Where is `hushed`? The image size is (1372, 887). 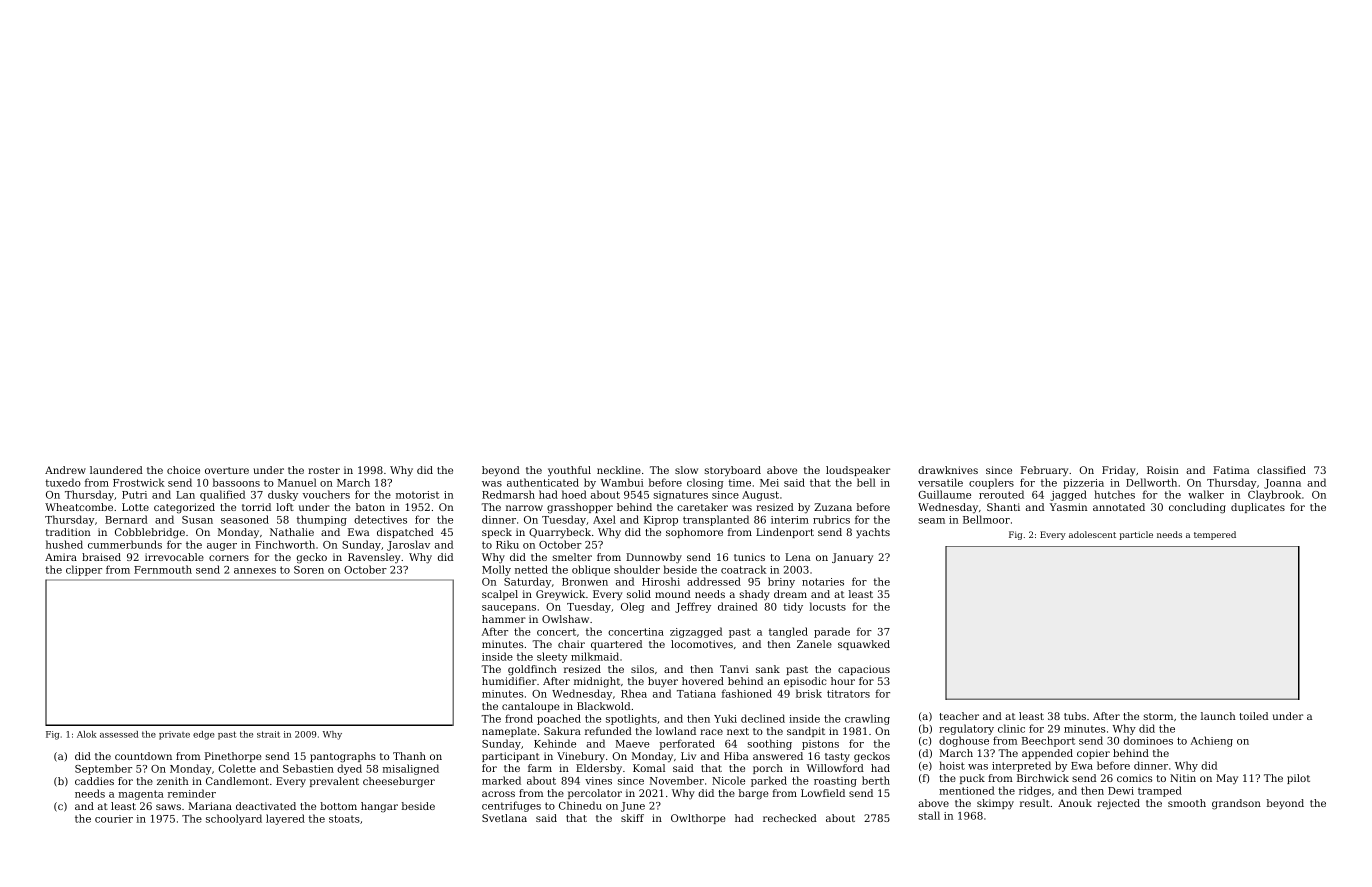 hushed is located at coordinates (64, 544).
